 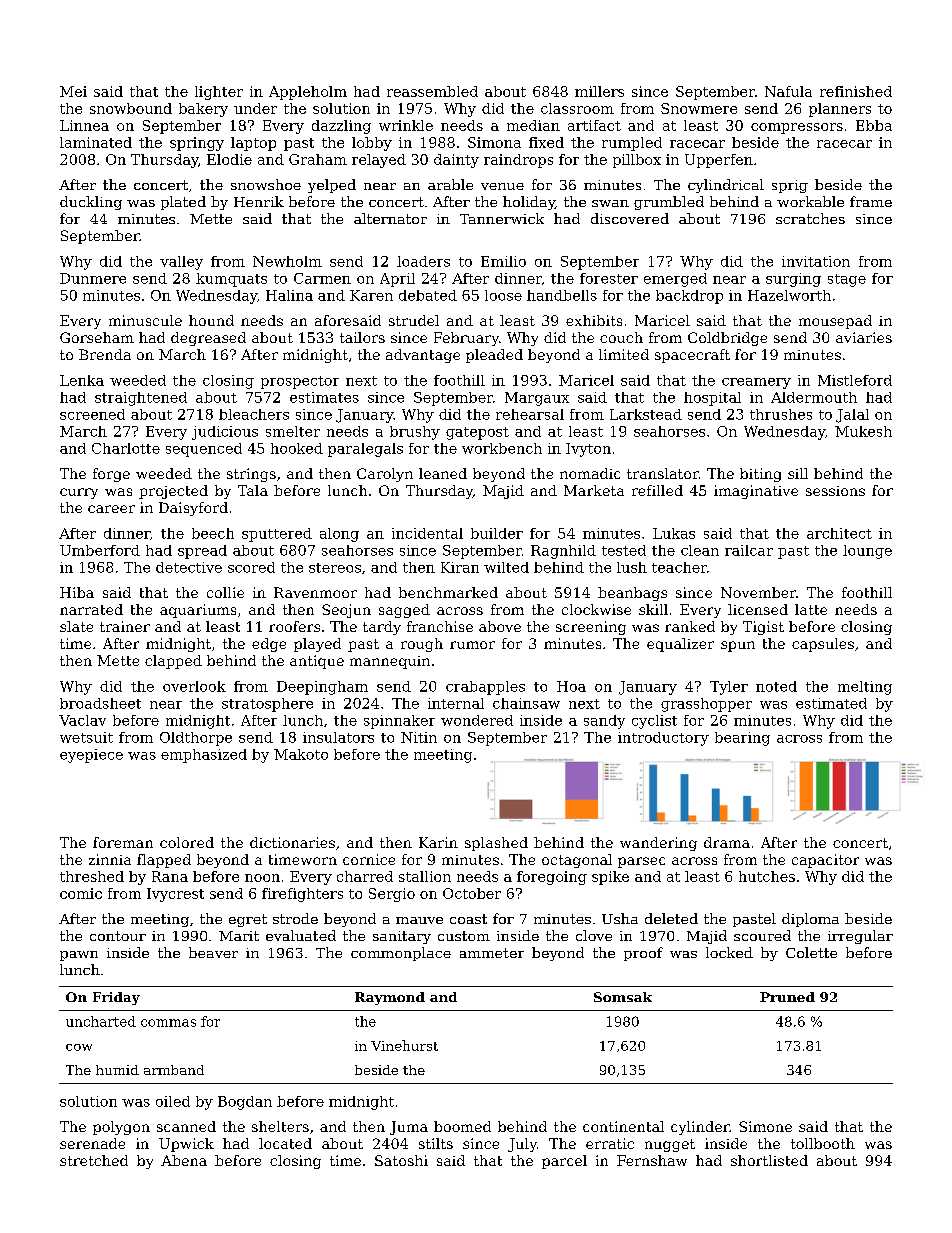 I want to click on stretched, so click(x=94, y=1160).
